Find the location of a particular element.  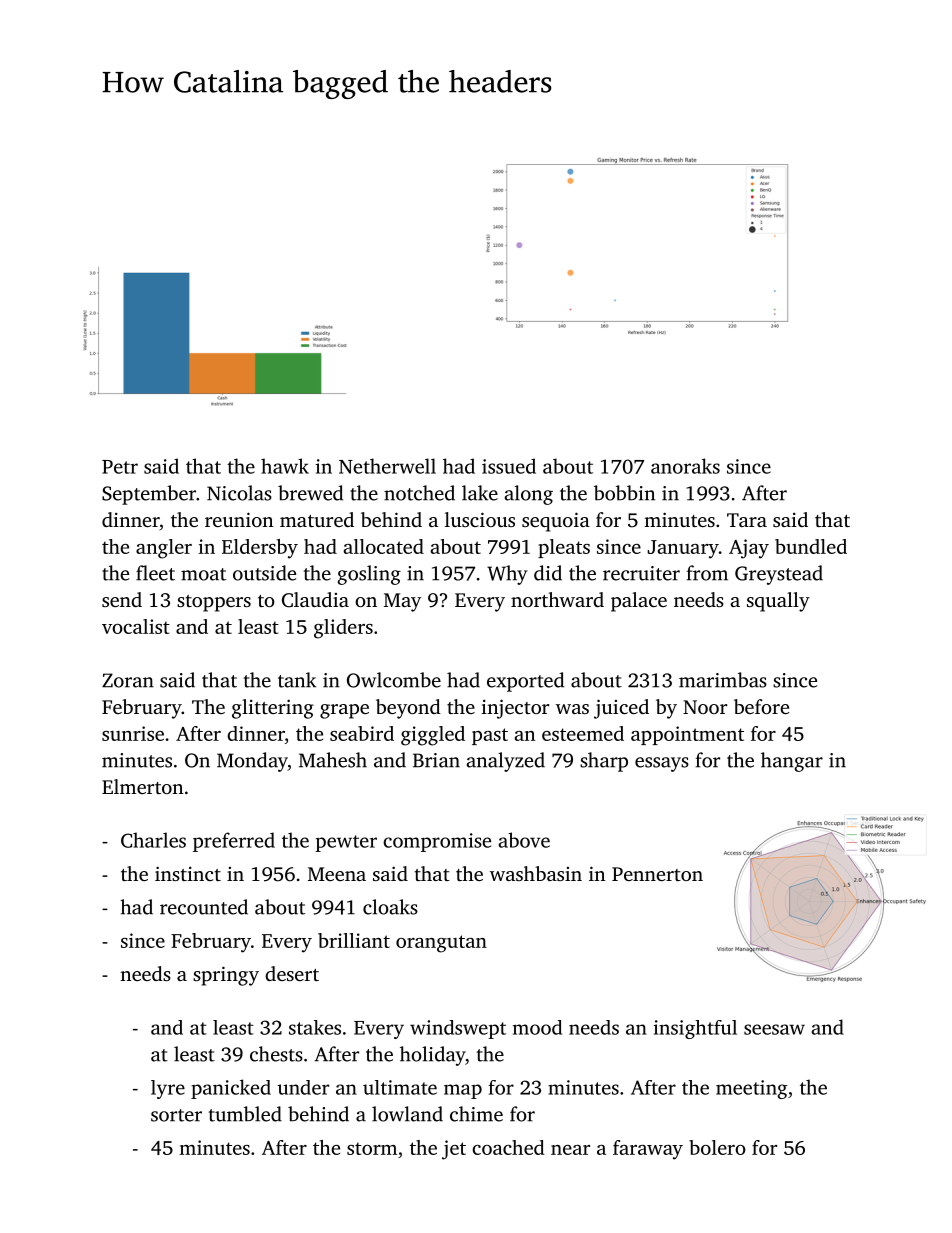

Netherwell is located at coordinates (387, 466).
